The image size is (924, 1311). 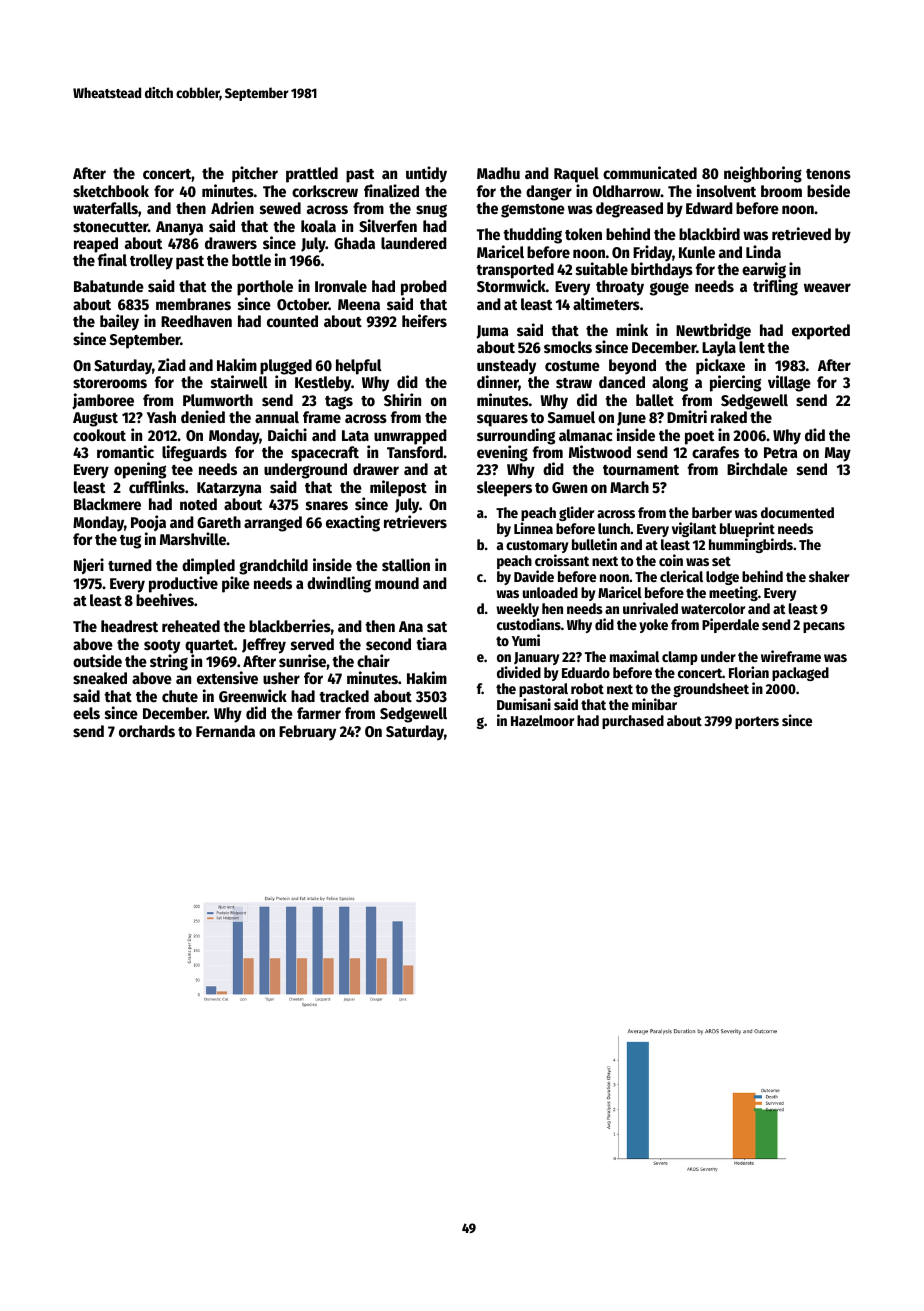 What do you see at coordinates (542, 720) in the page?
I see `Hazelmoor` at bounding box center [542, 720].
